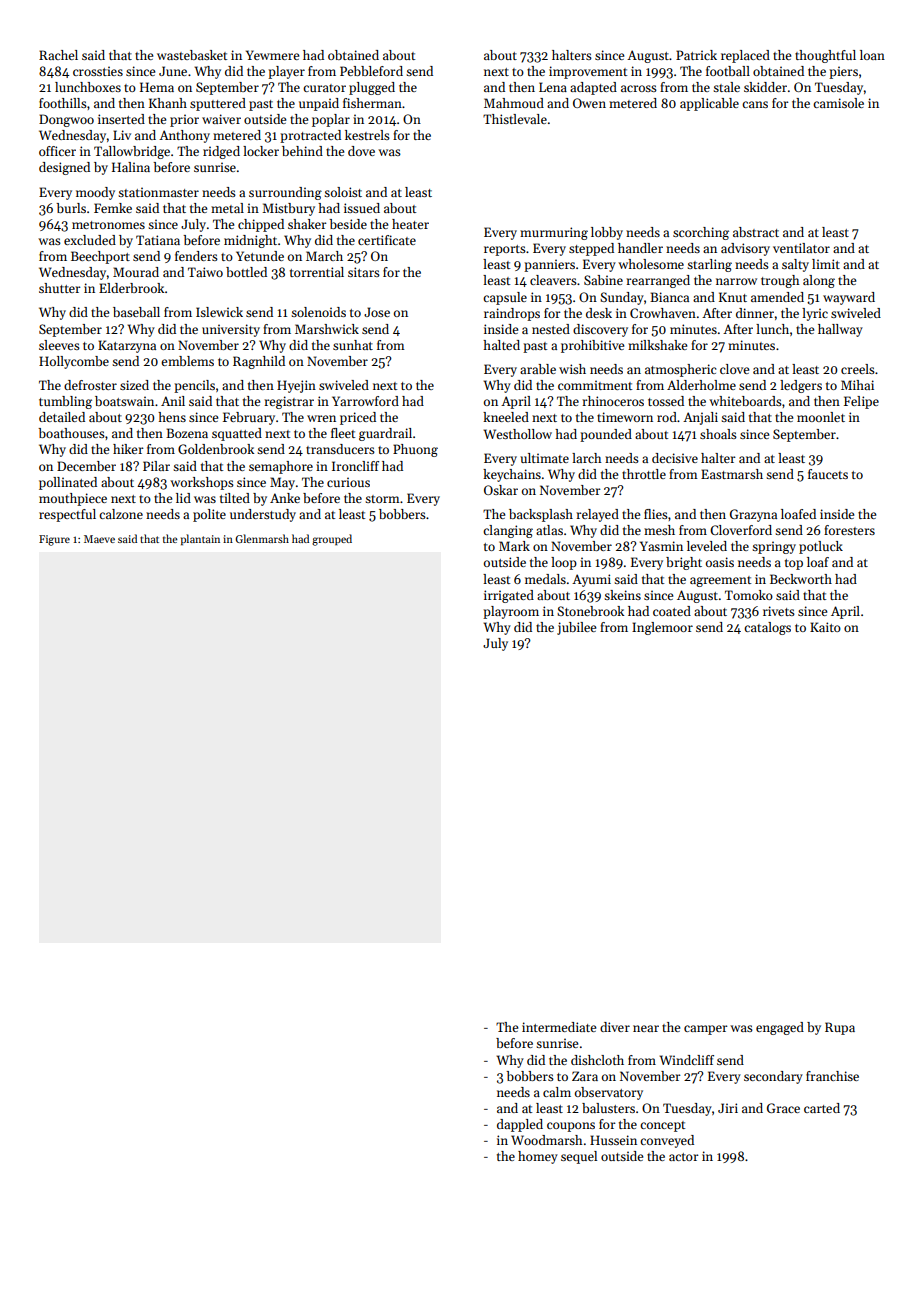 Image resolution: width=924 pixels, height=1308 pixels. Describe the element at coordinates (718, 434) in the screenshot. I see `shoals` at that location.
